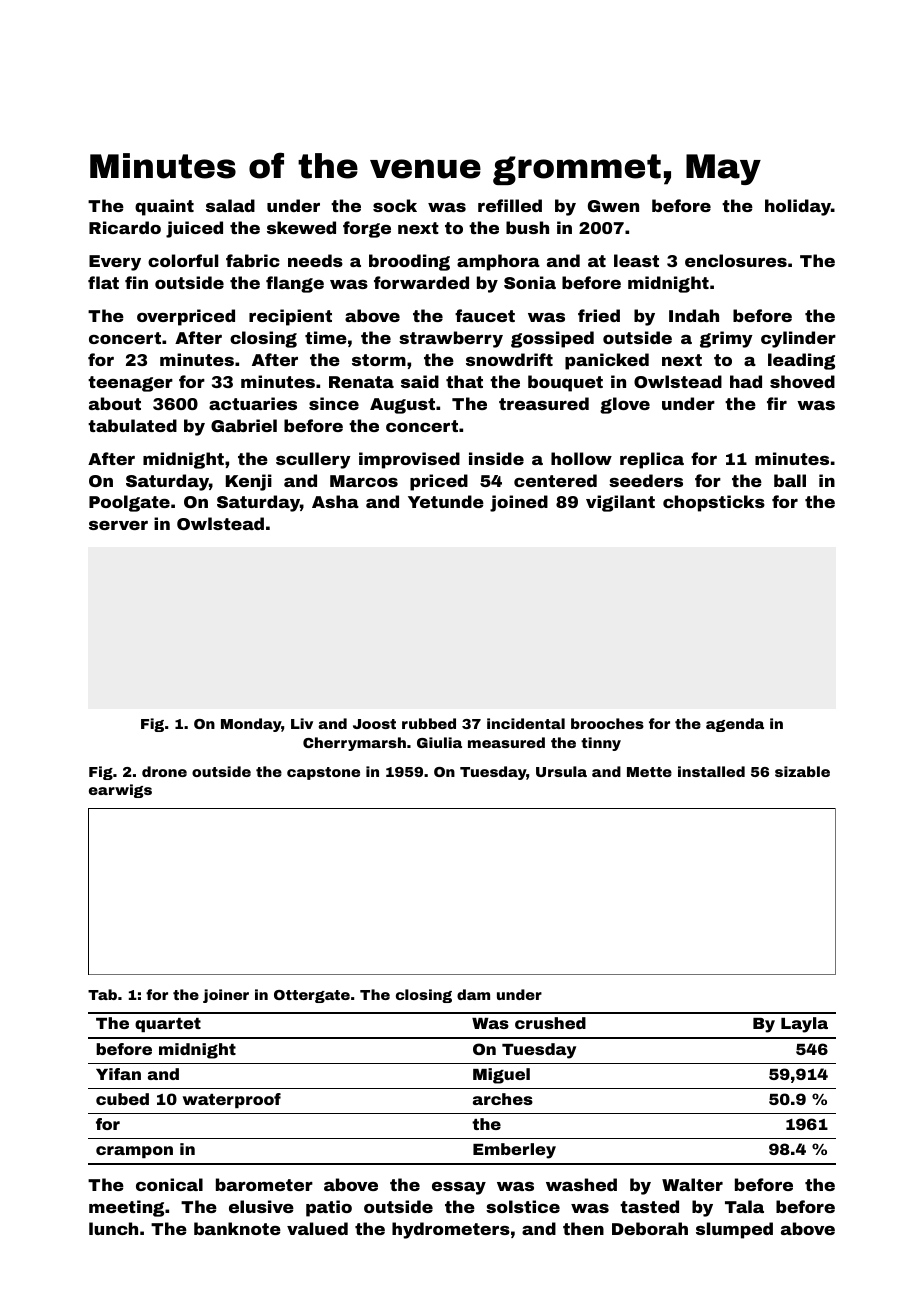 The width and height of the screenshot is (924, 1314). I want to click on teenager, so click(130, 384).
